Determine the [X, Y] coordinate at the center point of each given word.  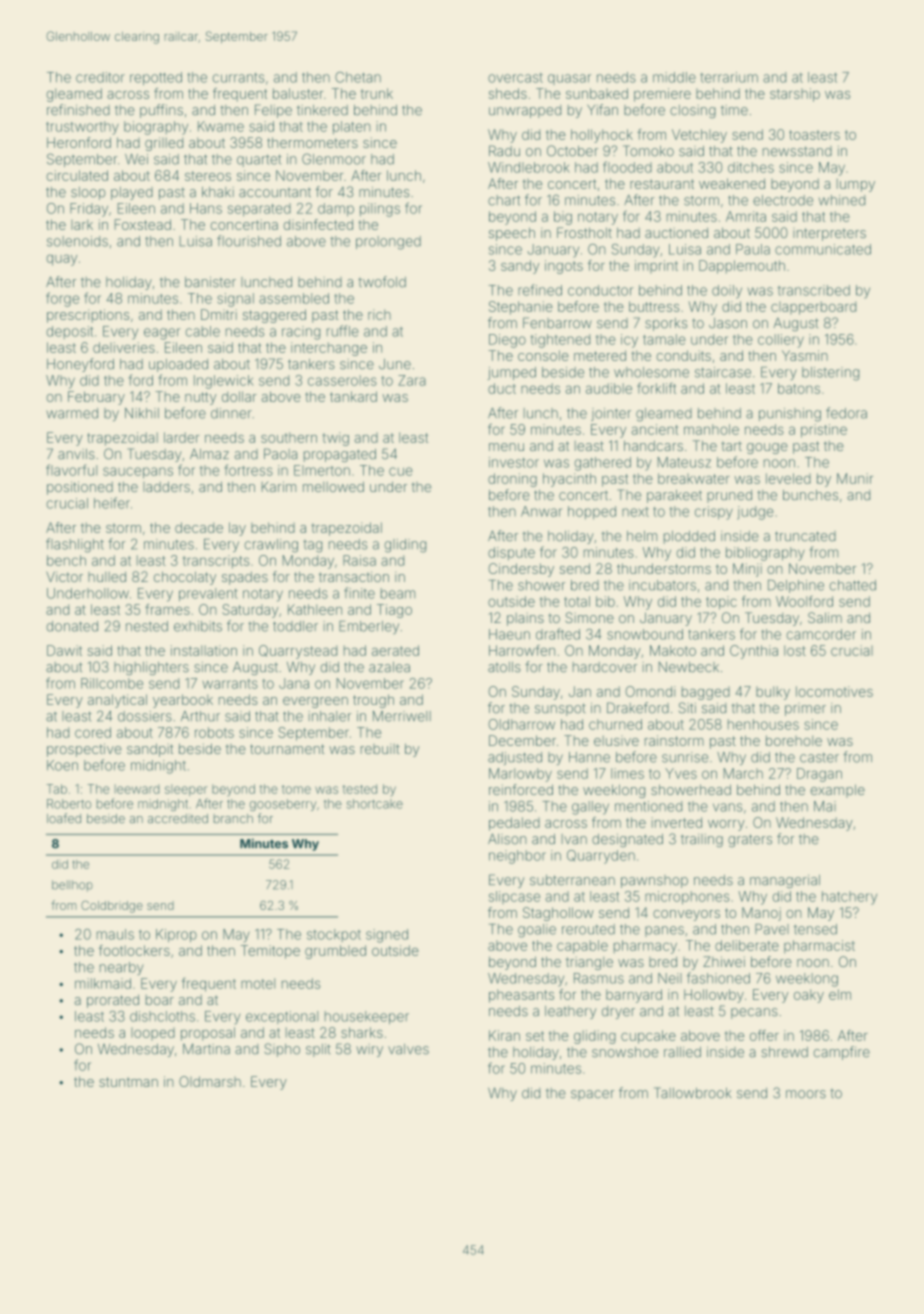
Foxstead [143, 224]
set [535, 1036]
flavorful [71, 470]
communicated [823, 249]
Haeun [509, 634]
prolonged [388, 243]
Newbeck [689, 667]
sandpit [150, 750]
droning [512, 480]
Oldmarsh [210, 1081]
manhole [711, 429]
